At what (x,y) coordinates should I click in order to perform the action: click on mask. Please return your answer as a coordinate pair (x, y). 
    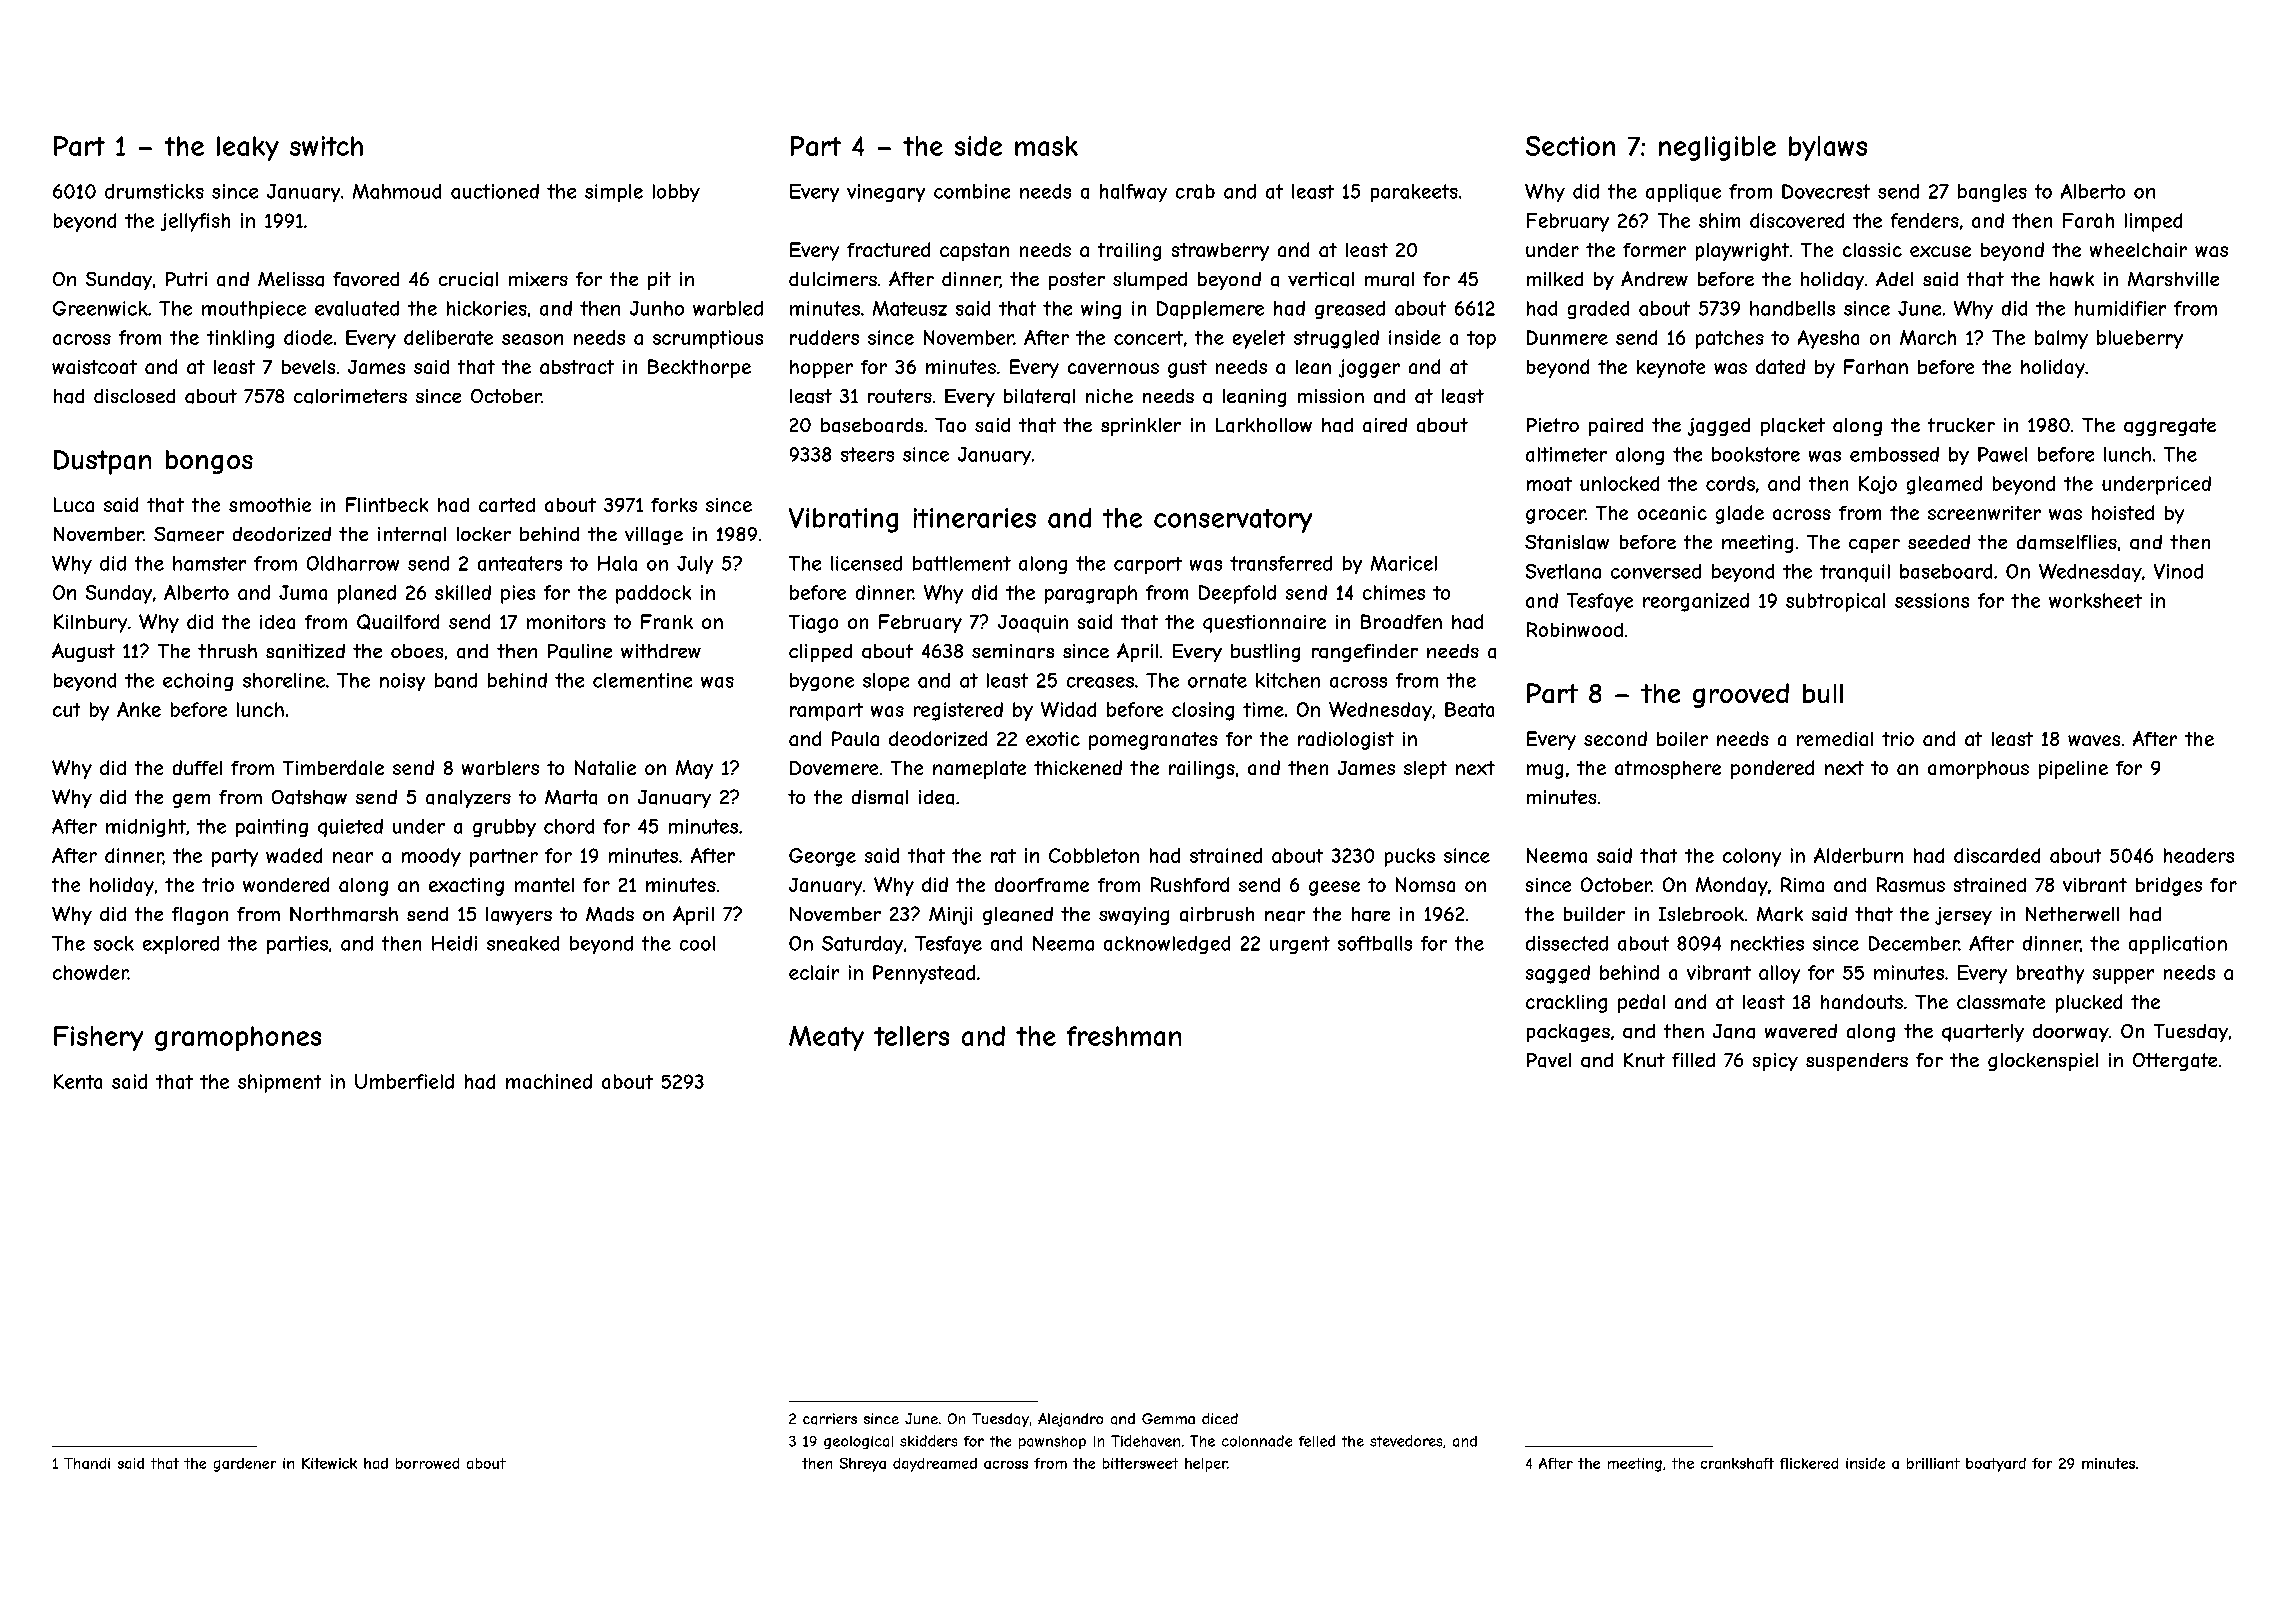
    Looking at the image, I should click on (1046, 146).
